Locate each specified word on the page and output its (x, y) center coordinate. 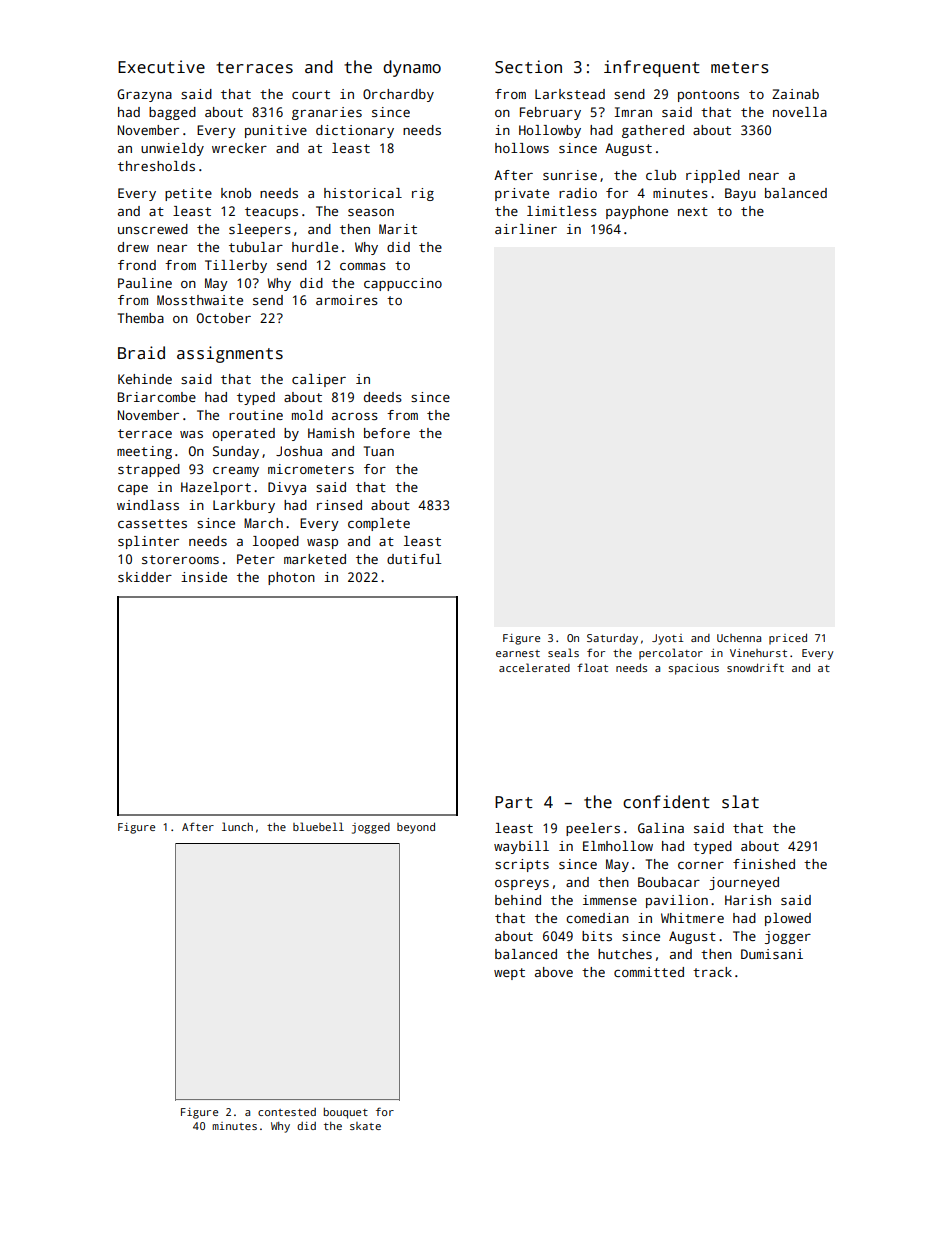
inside (204, 577)
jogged (371, 828)
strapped (149, 470)
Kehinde (145, 379)
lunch (237, 826)
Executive (161, 67)
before (387, 433)
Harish (748, 900)
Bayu (740, 194)
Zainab (795, 94)
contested (287, 1112)
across (355, 416)
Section (528, 67)
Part (514, 802)
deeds (383, 397)
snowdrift (755, 667)
